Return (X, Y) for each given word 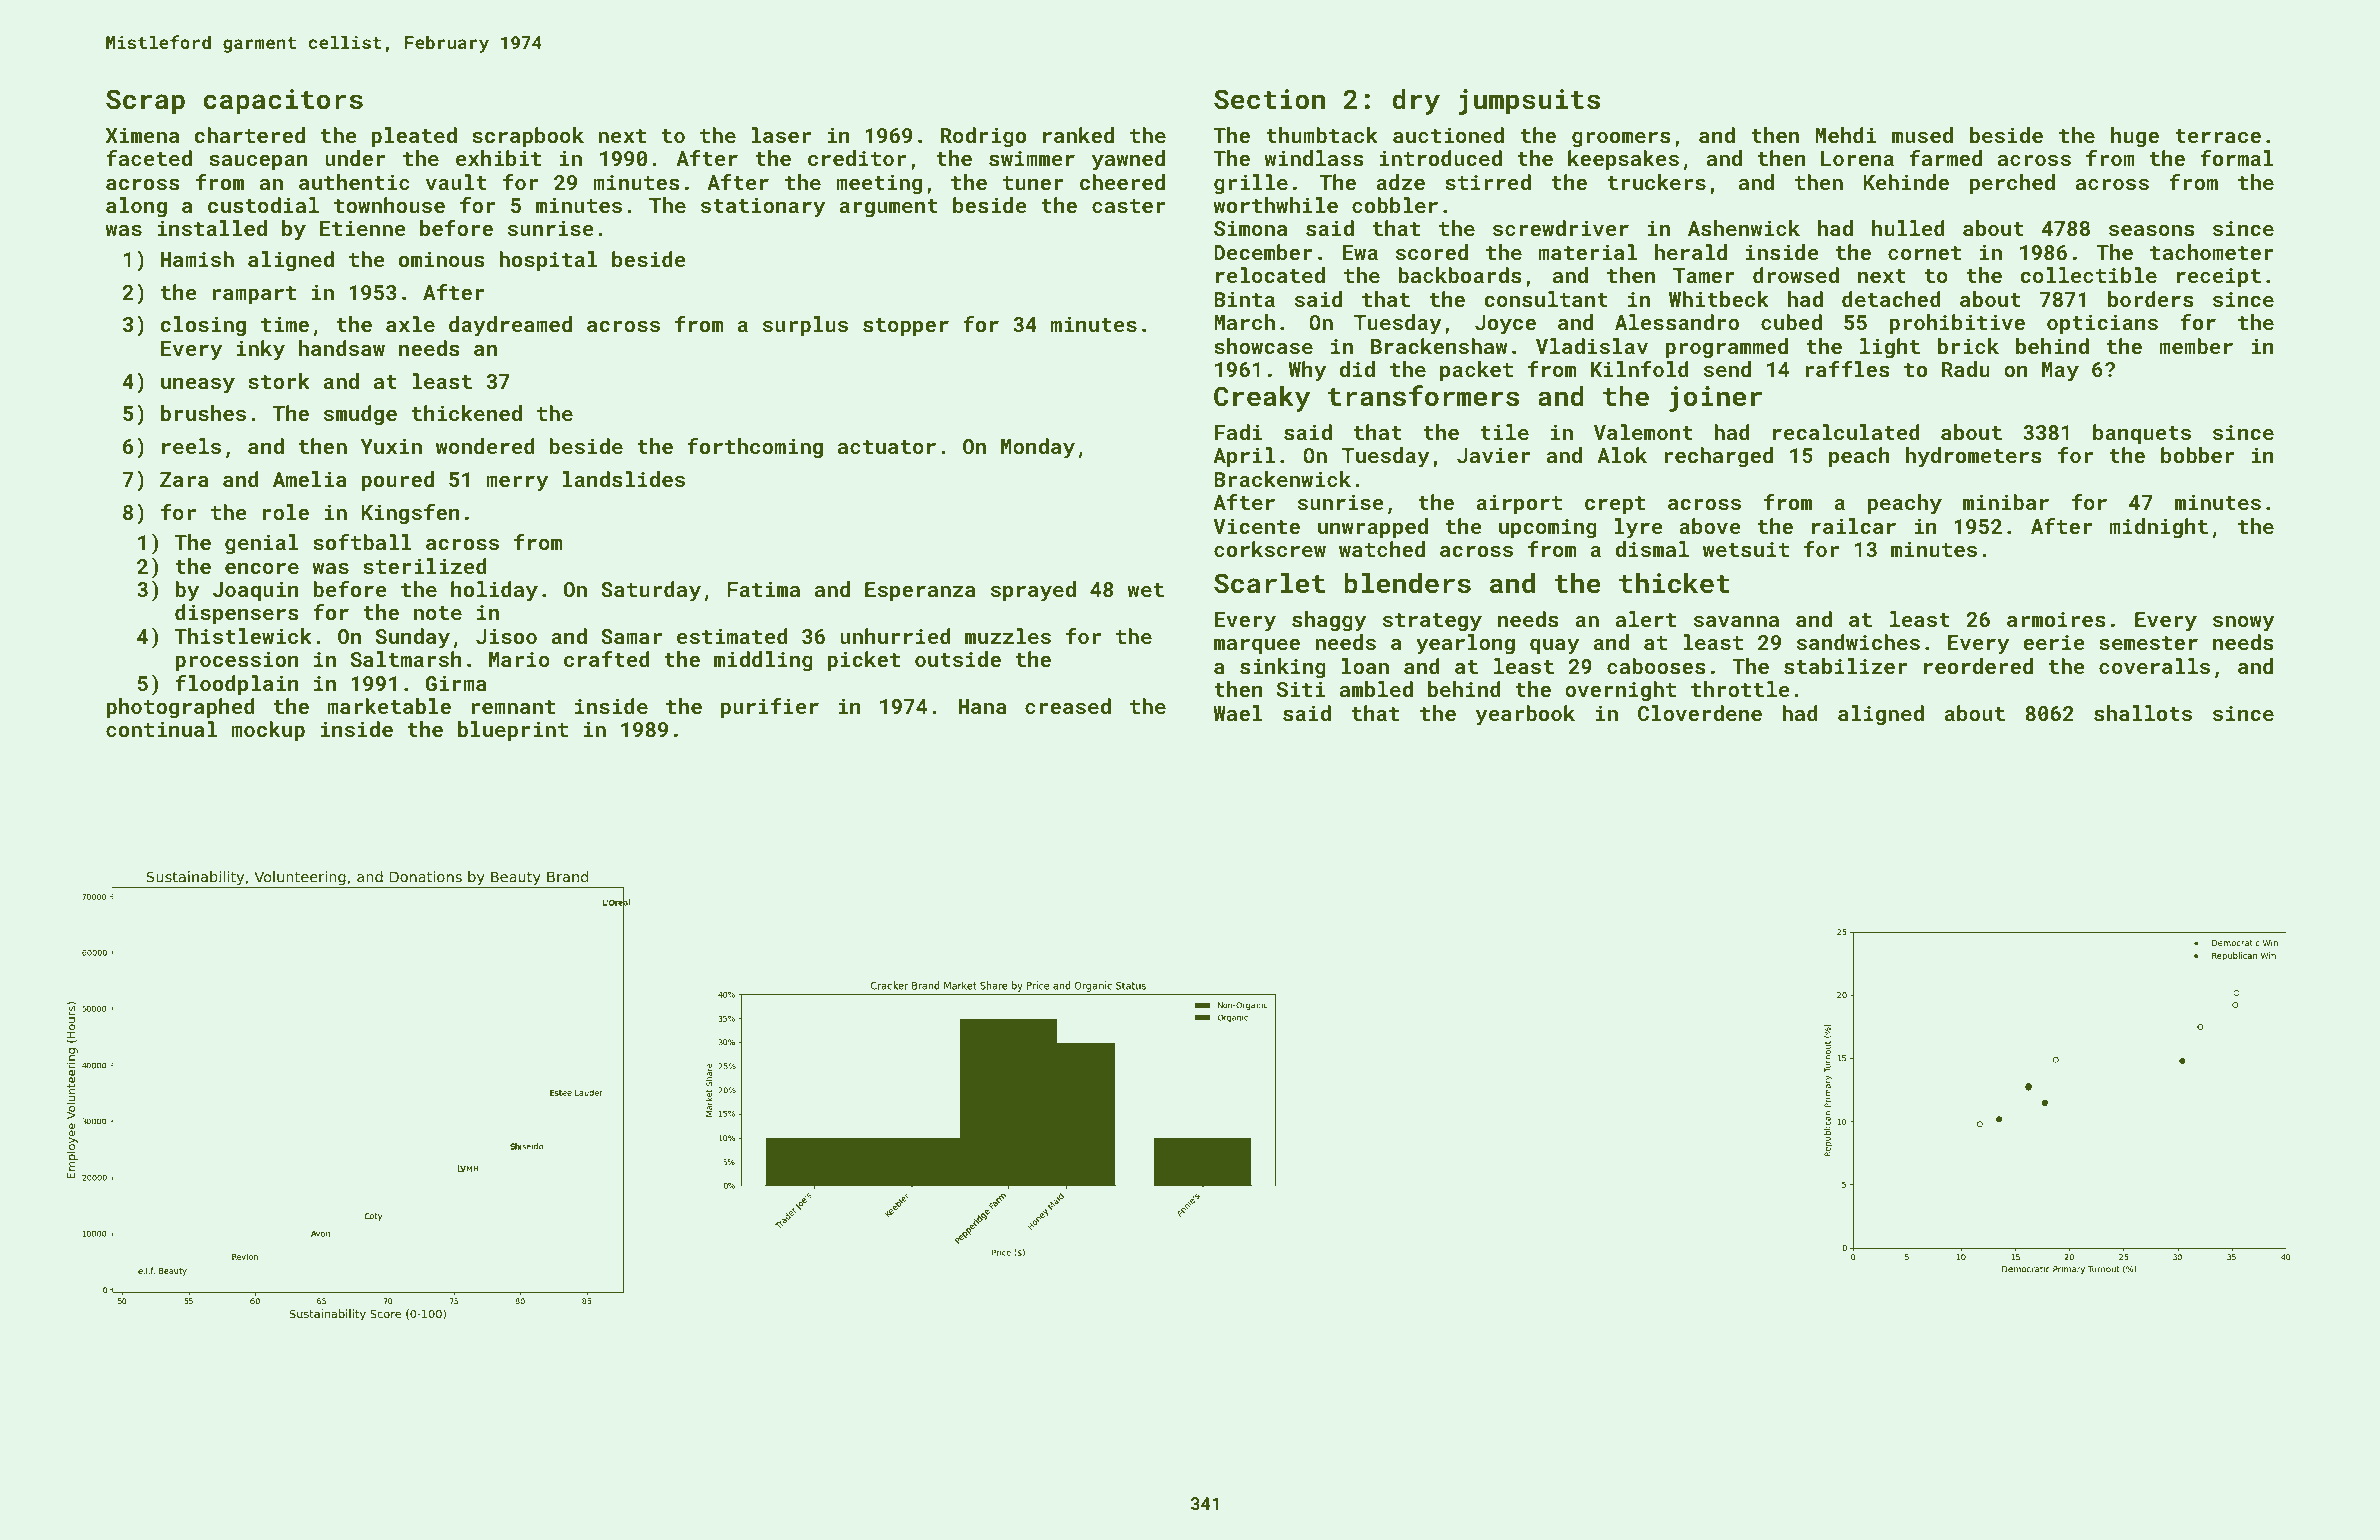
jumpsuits (1529, 102)
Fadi (1238, 432)
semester (2148, 643)
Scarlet (1269, 583)
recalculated (1846, 432)
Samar (631, 636)
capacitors (283, 102)
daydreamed (510, 326)
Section (1269, 99)
